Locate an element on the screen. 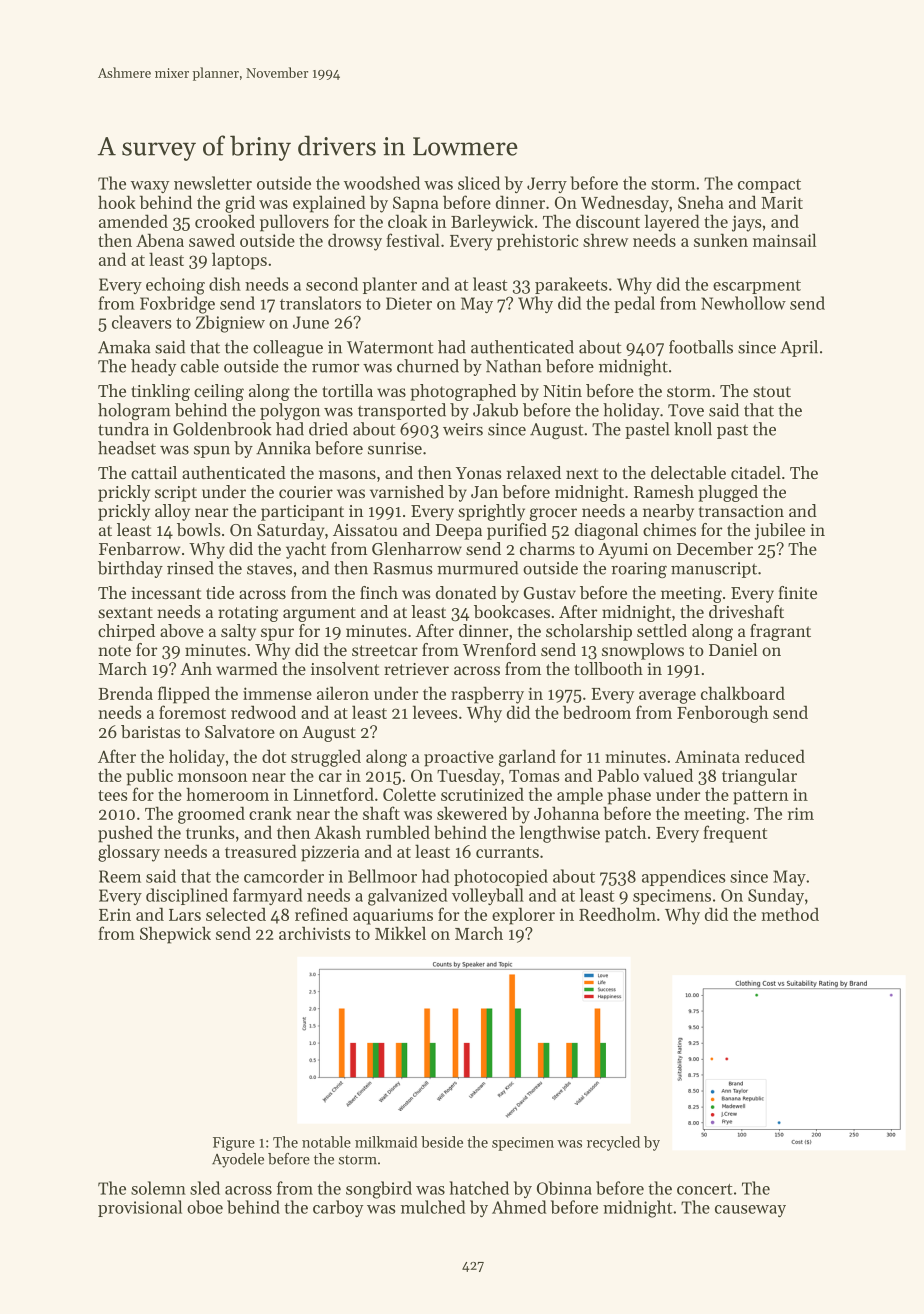 This screenshot has height=1314, width=924. compact is located at coordinates (769, 186).
